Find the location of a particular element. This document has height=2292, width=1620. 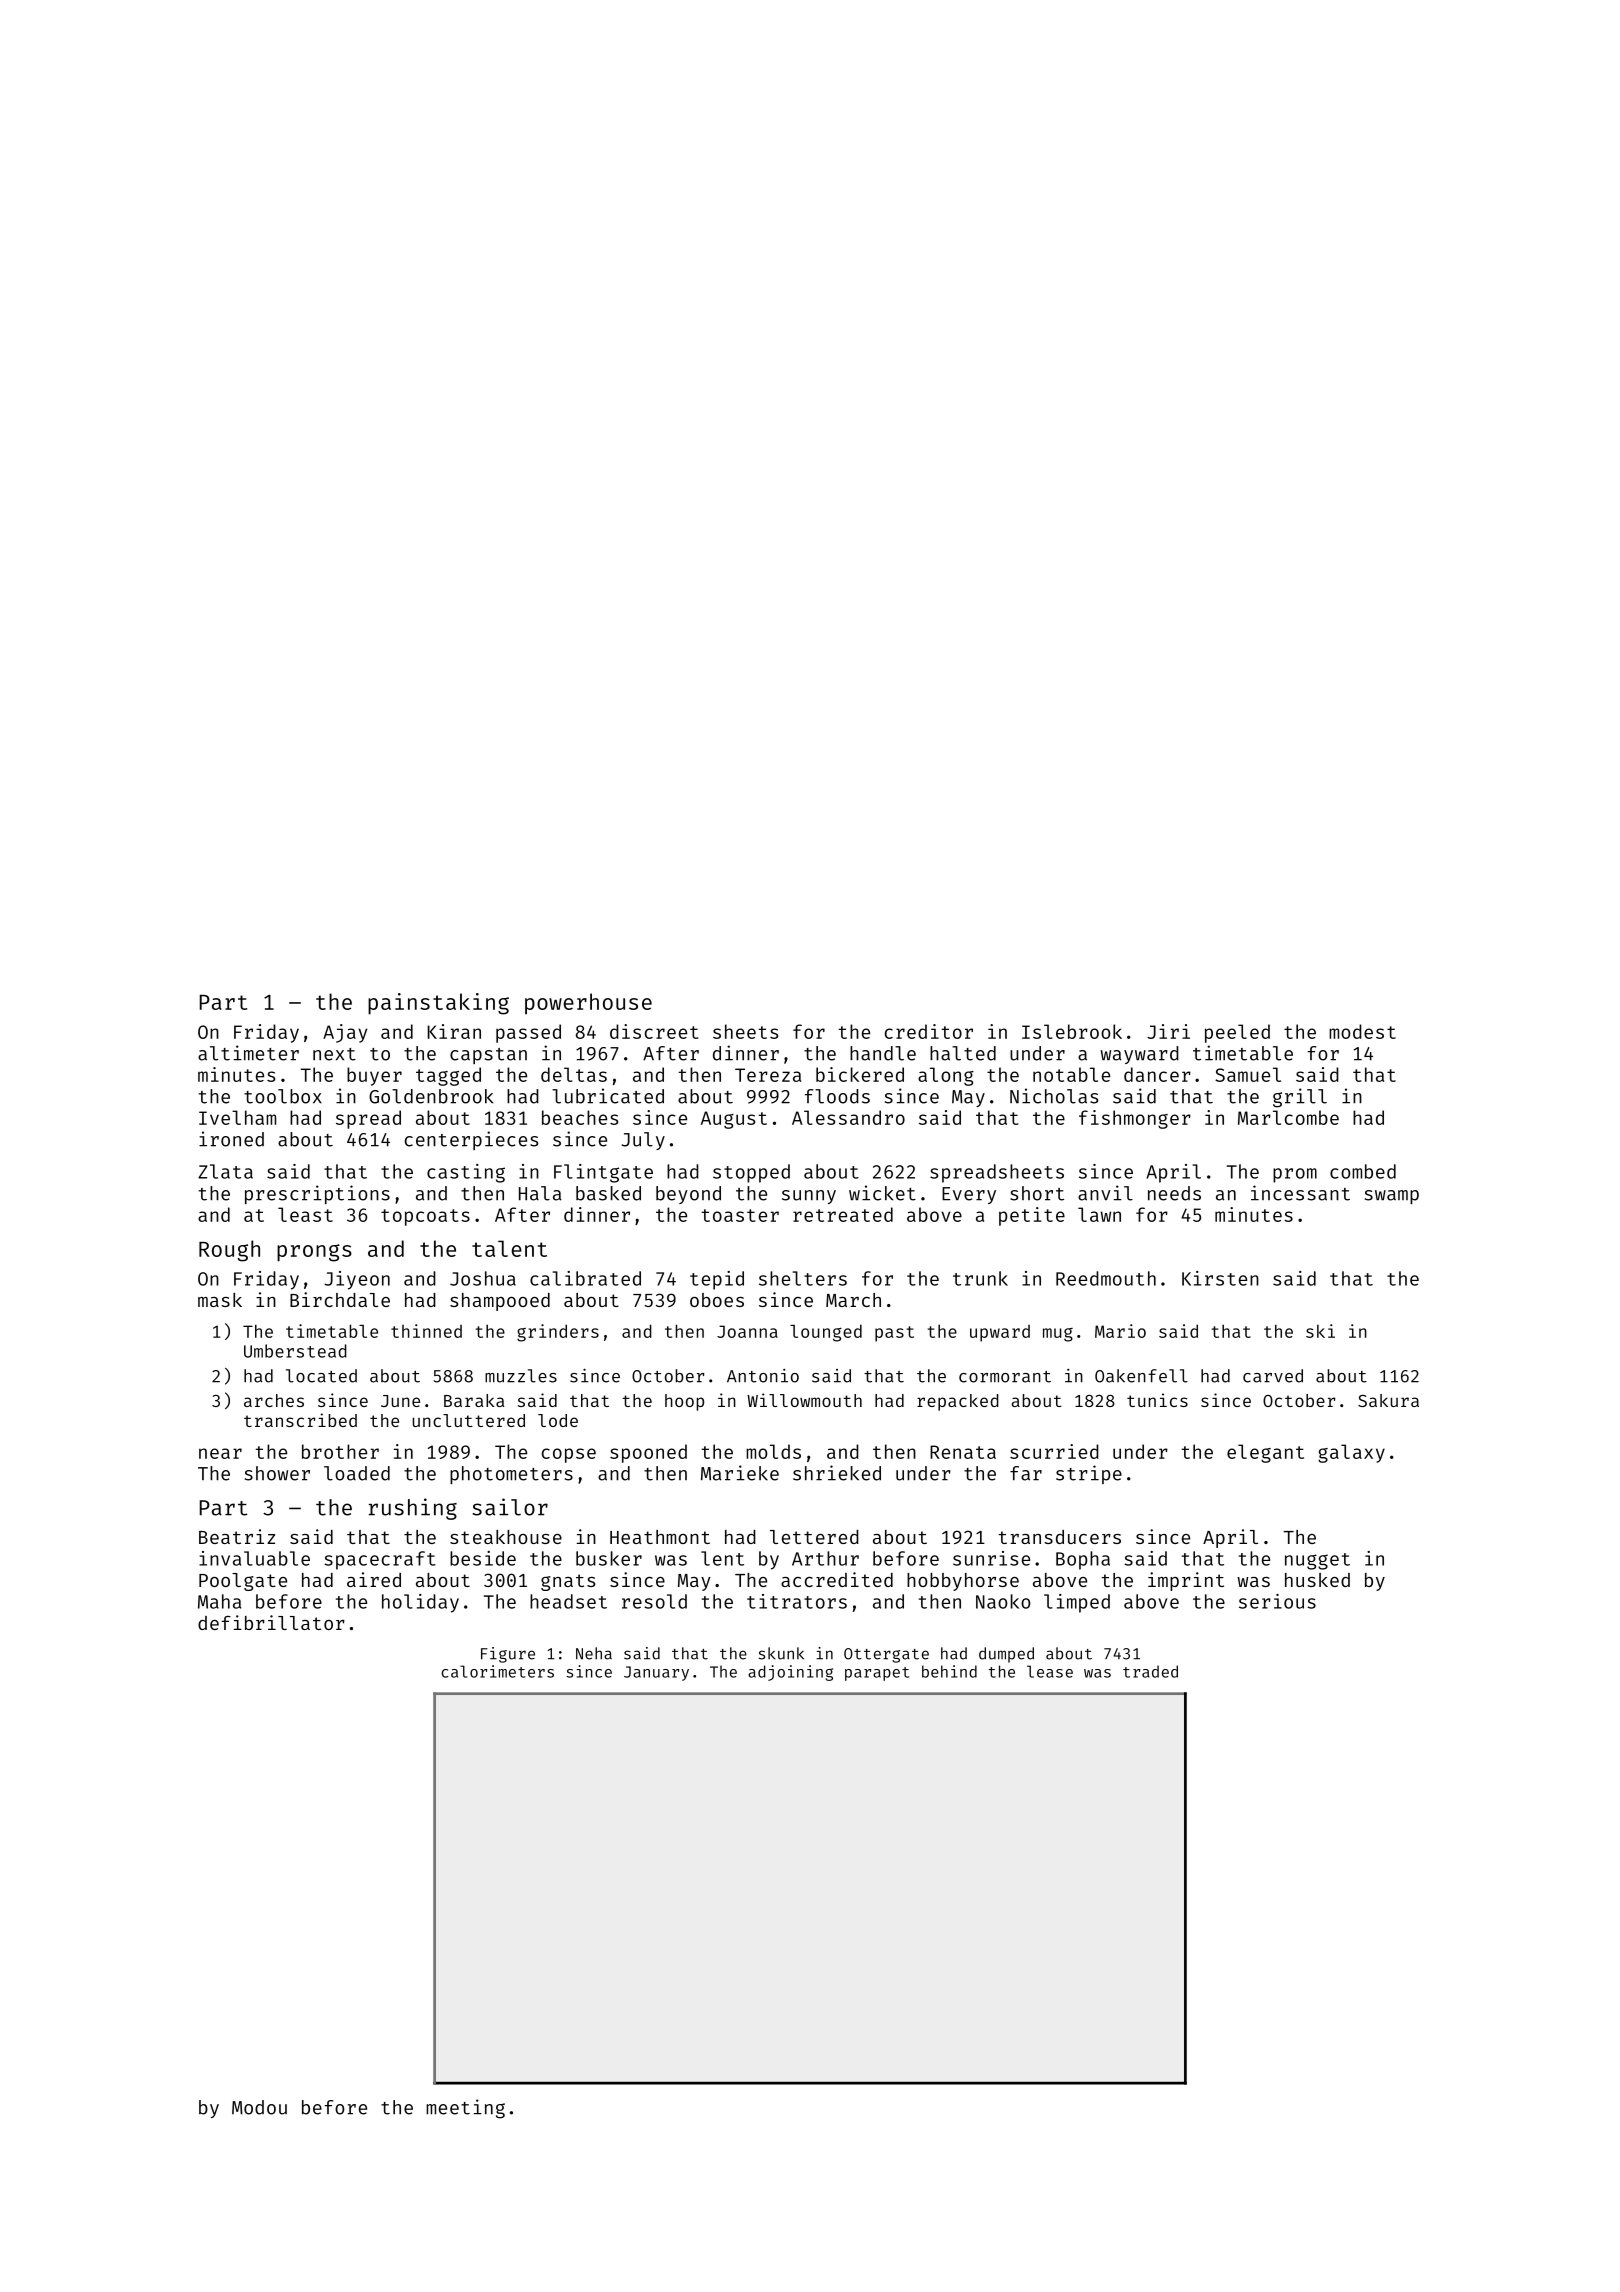

halted is located at coordinates (963, 1053).
